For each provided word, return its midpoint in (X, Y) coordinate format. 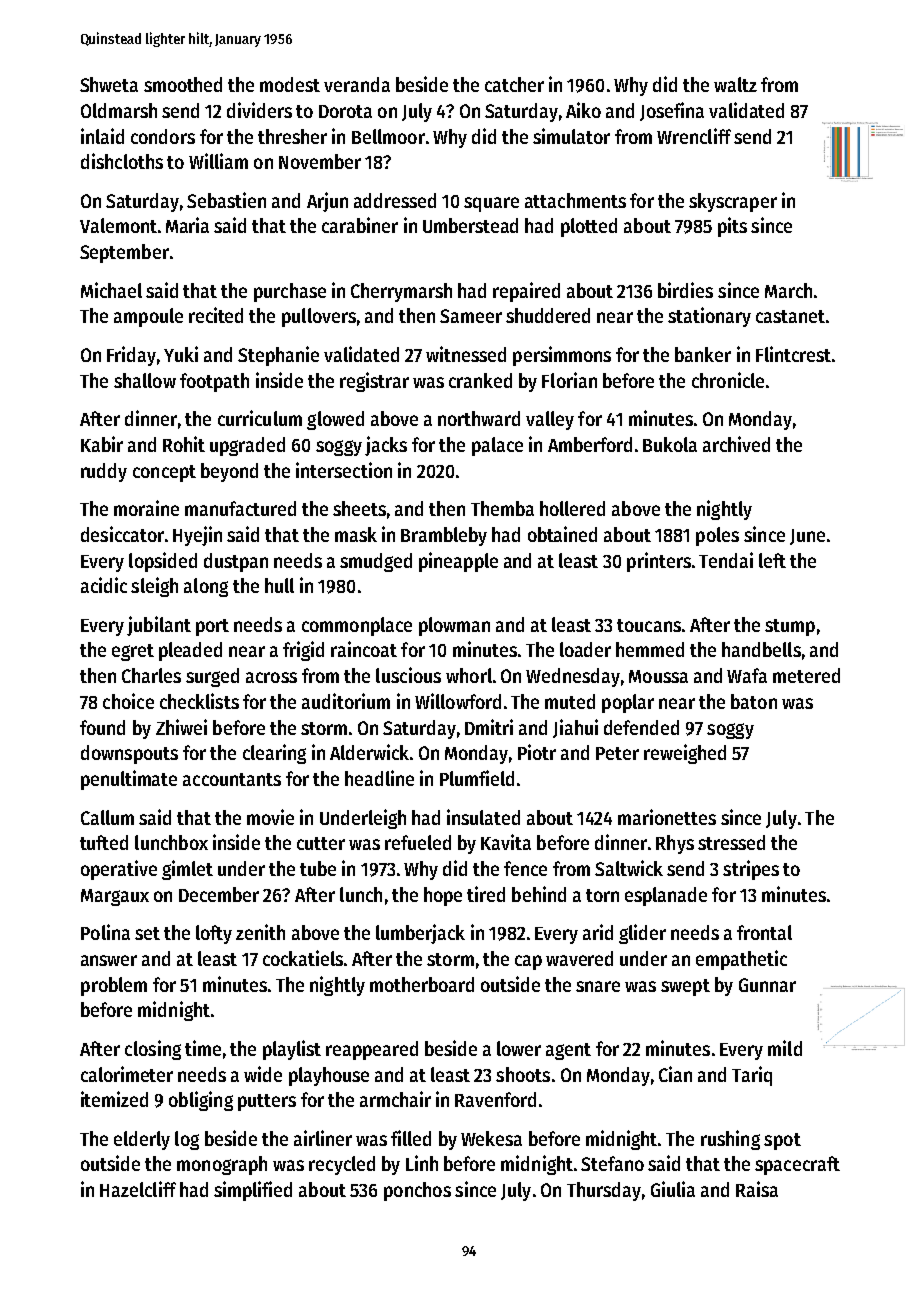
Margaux (115, 897)
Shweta (109, 84)
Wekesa (491, 1138)
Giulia (673, 1189)
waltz (735, 84)
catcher (514, 84)
